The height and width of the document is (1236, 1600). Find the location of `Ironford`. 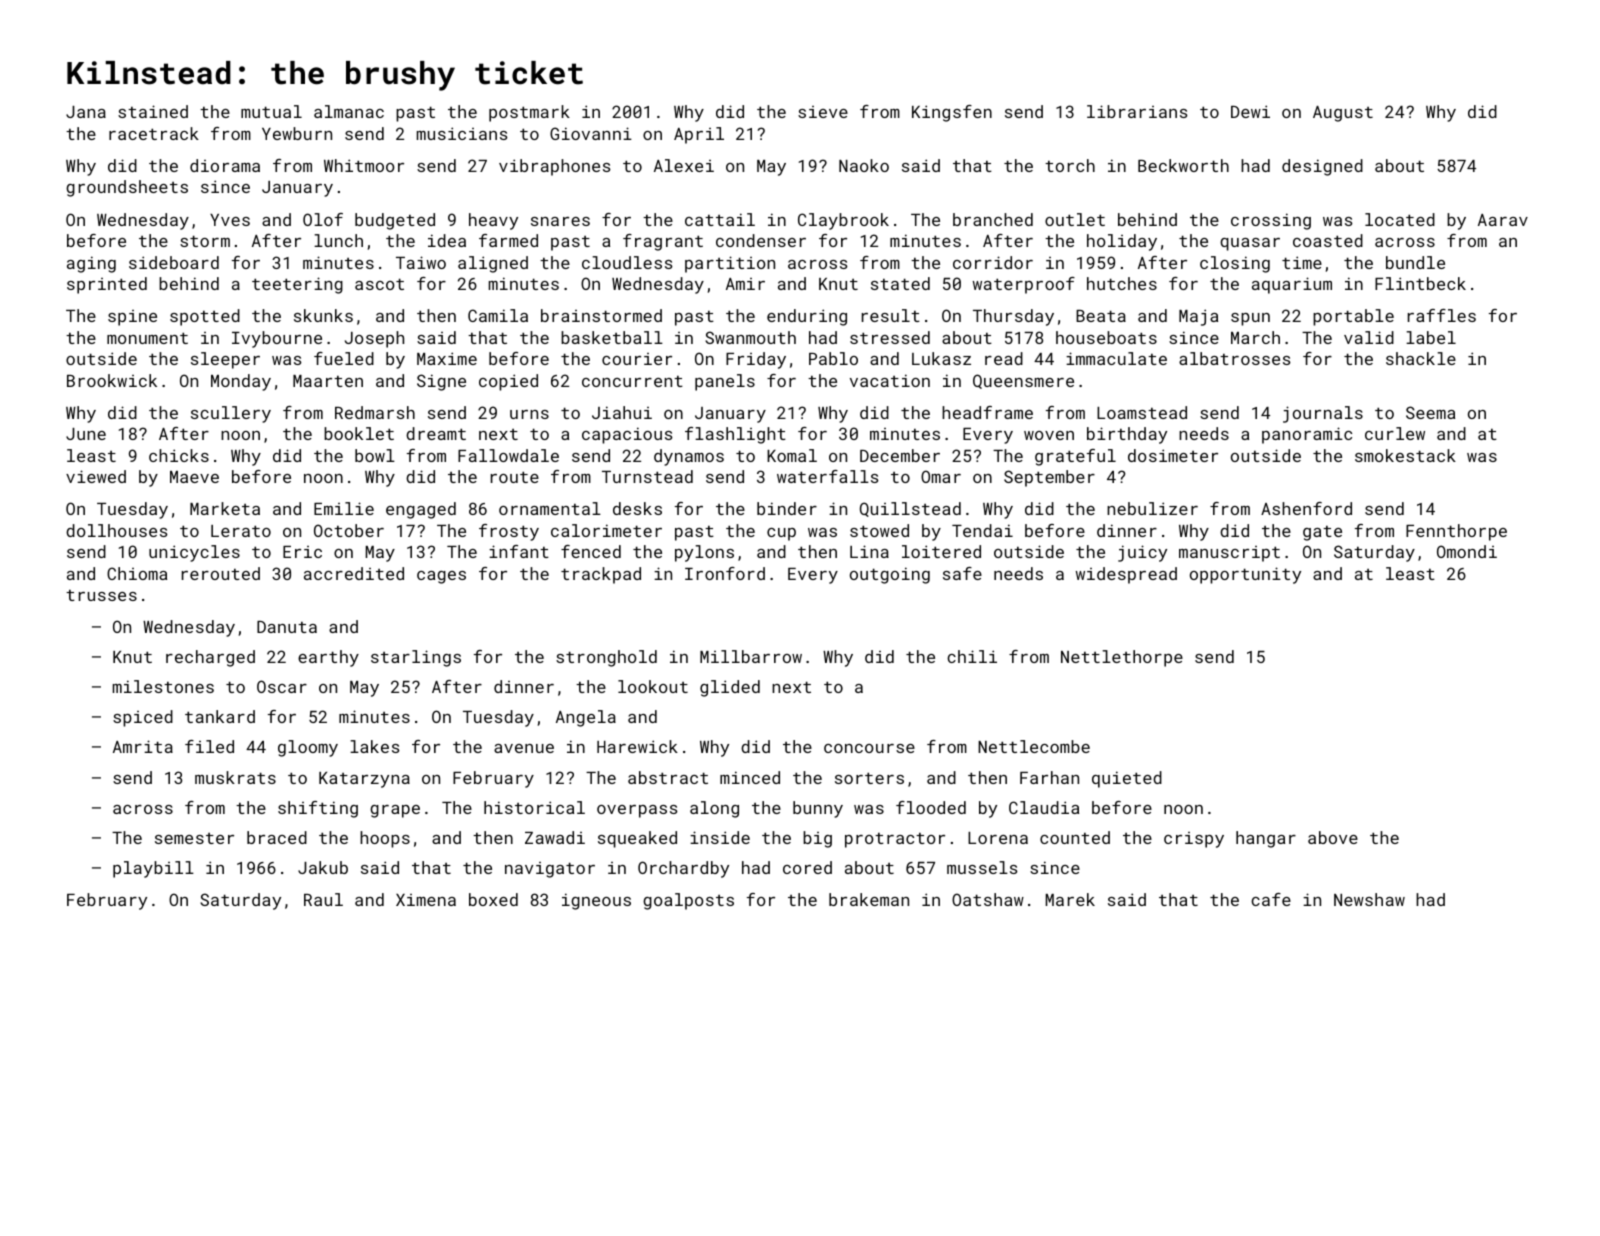

Ironford is located at coordinates (725, 573).
